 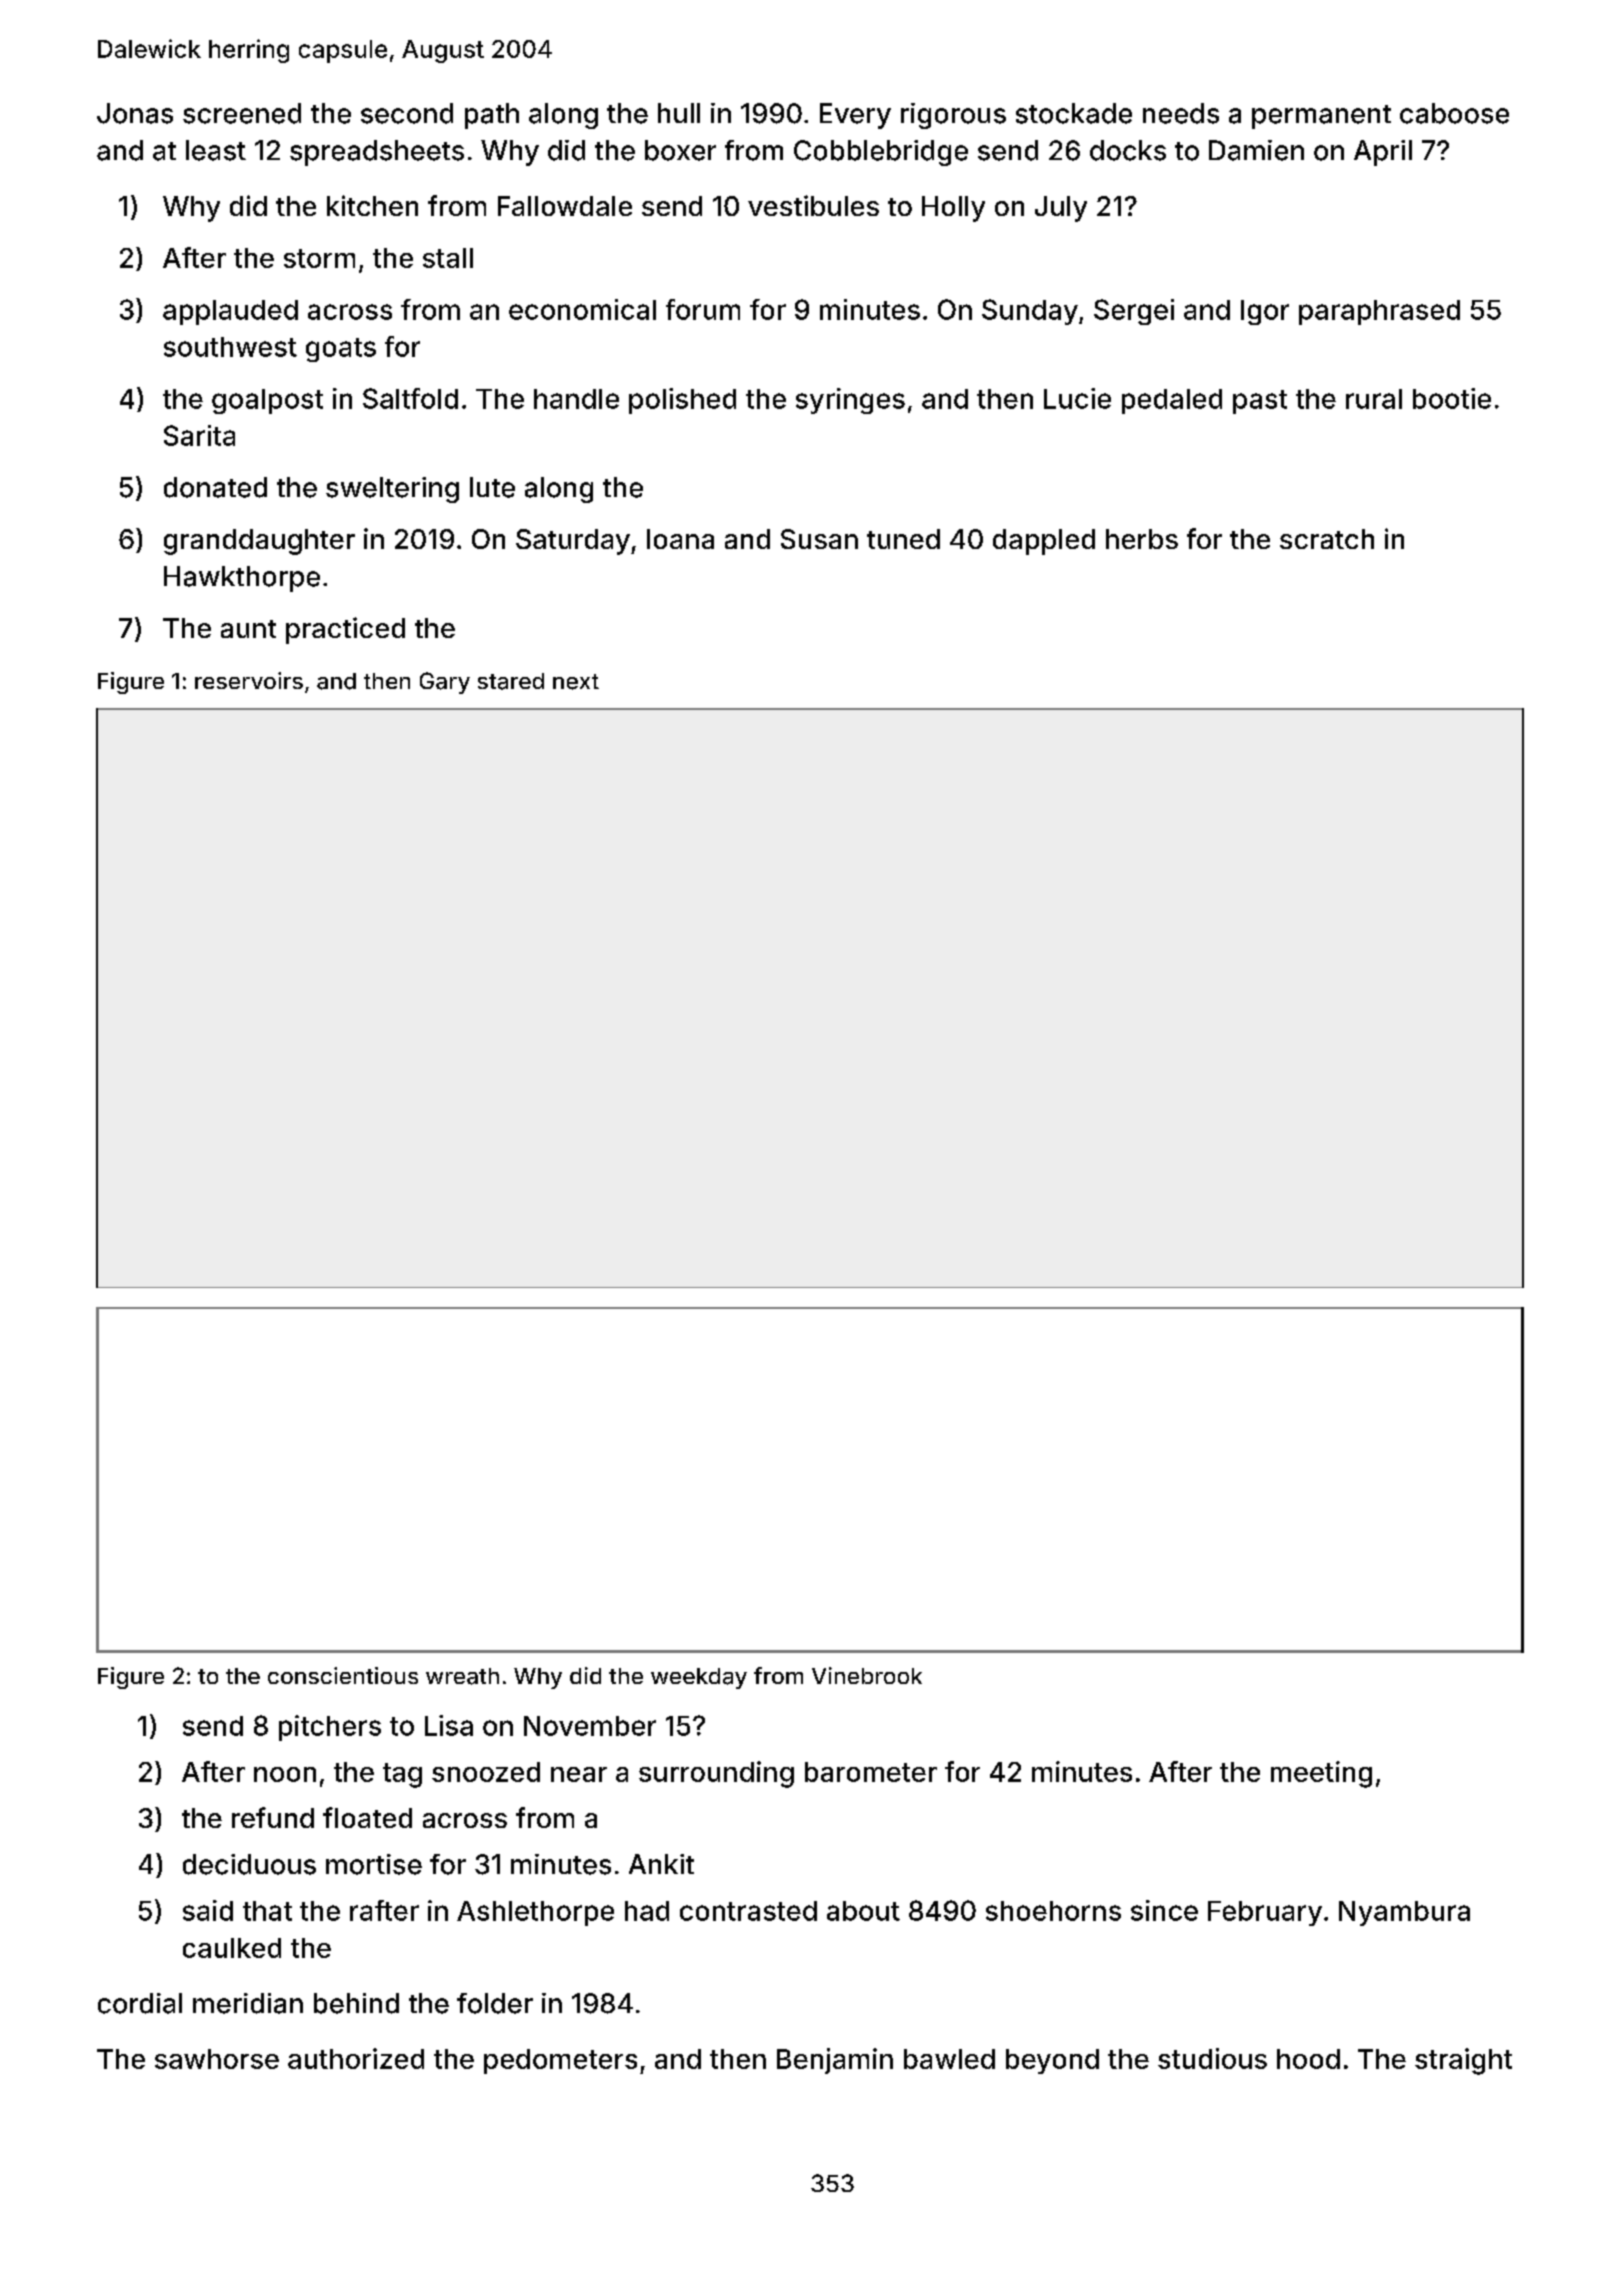 I want to click on Susan, so click(x=819, y=539).
